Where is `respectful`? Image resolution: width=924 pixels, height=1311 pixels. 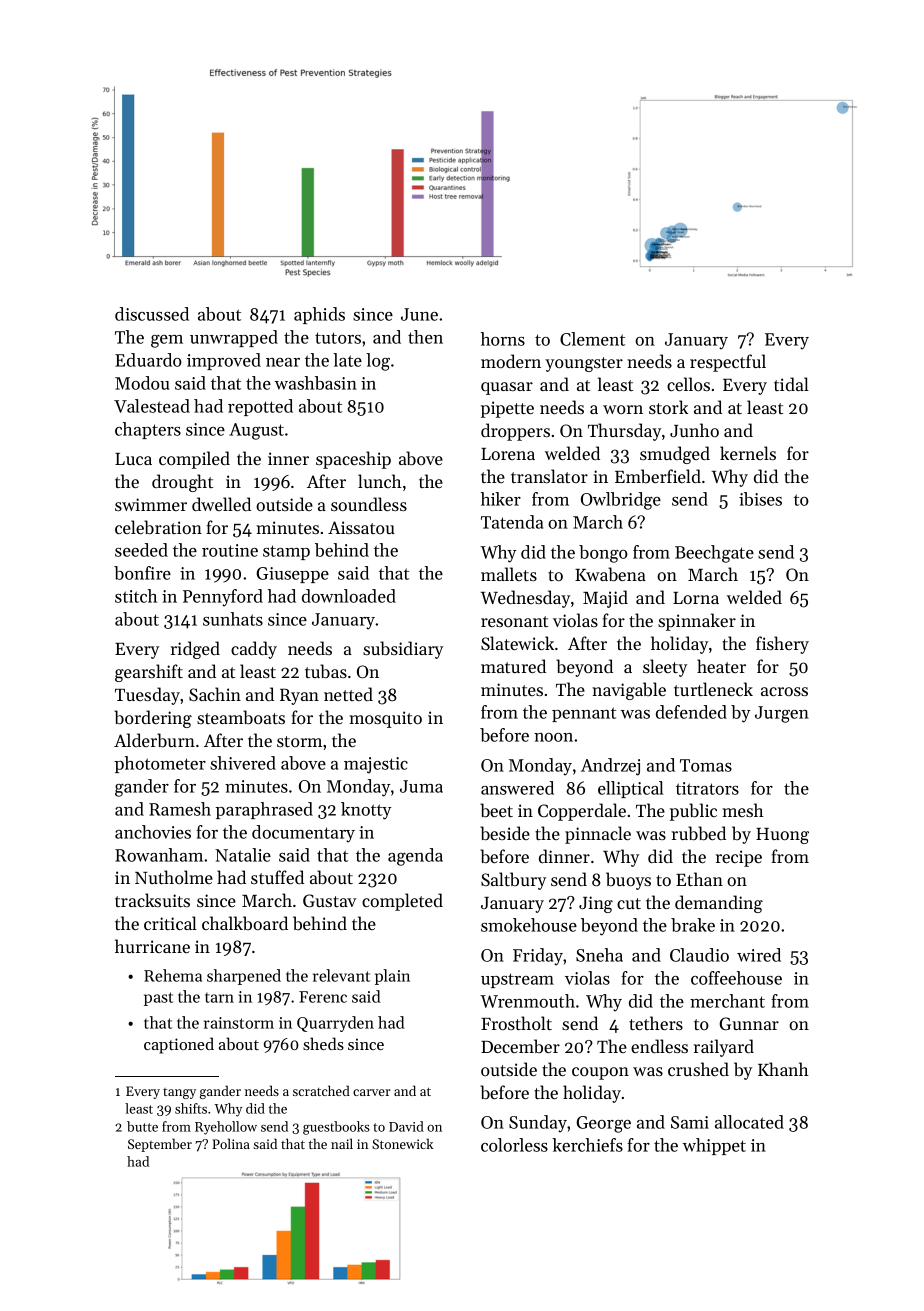
respectful is located at coordinates (728, 363).
